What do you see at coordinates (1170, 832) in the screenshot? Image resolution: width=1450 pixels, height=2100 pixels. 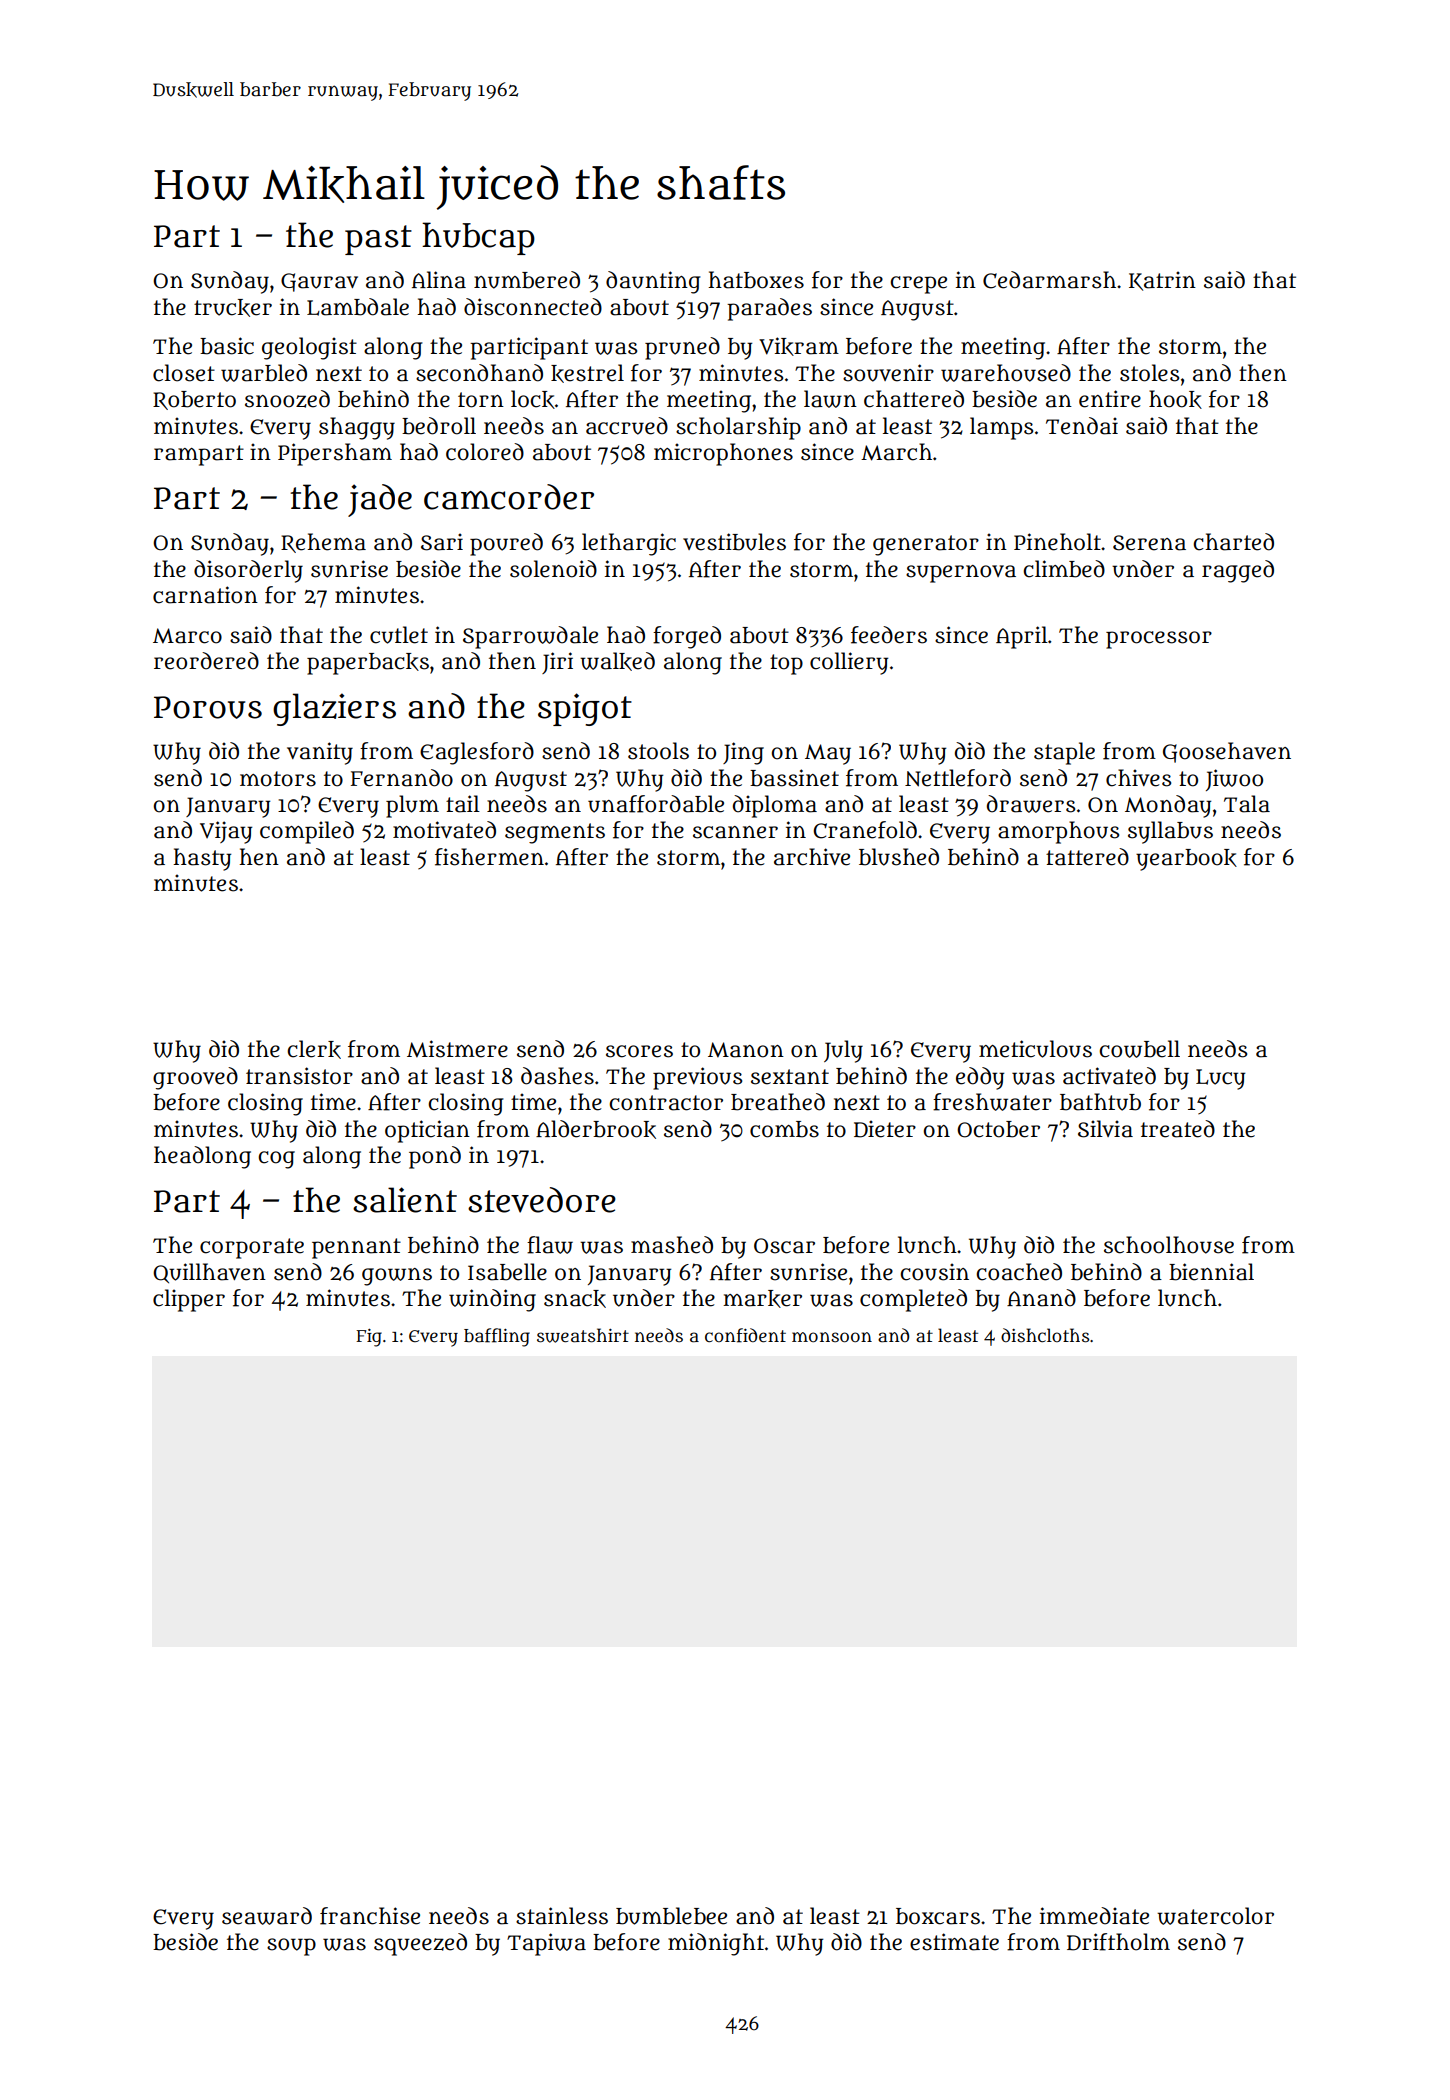 I see `syllabus` at bounding box center [1170, 832].
